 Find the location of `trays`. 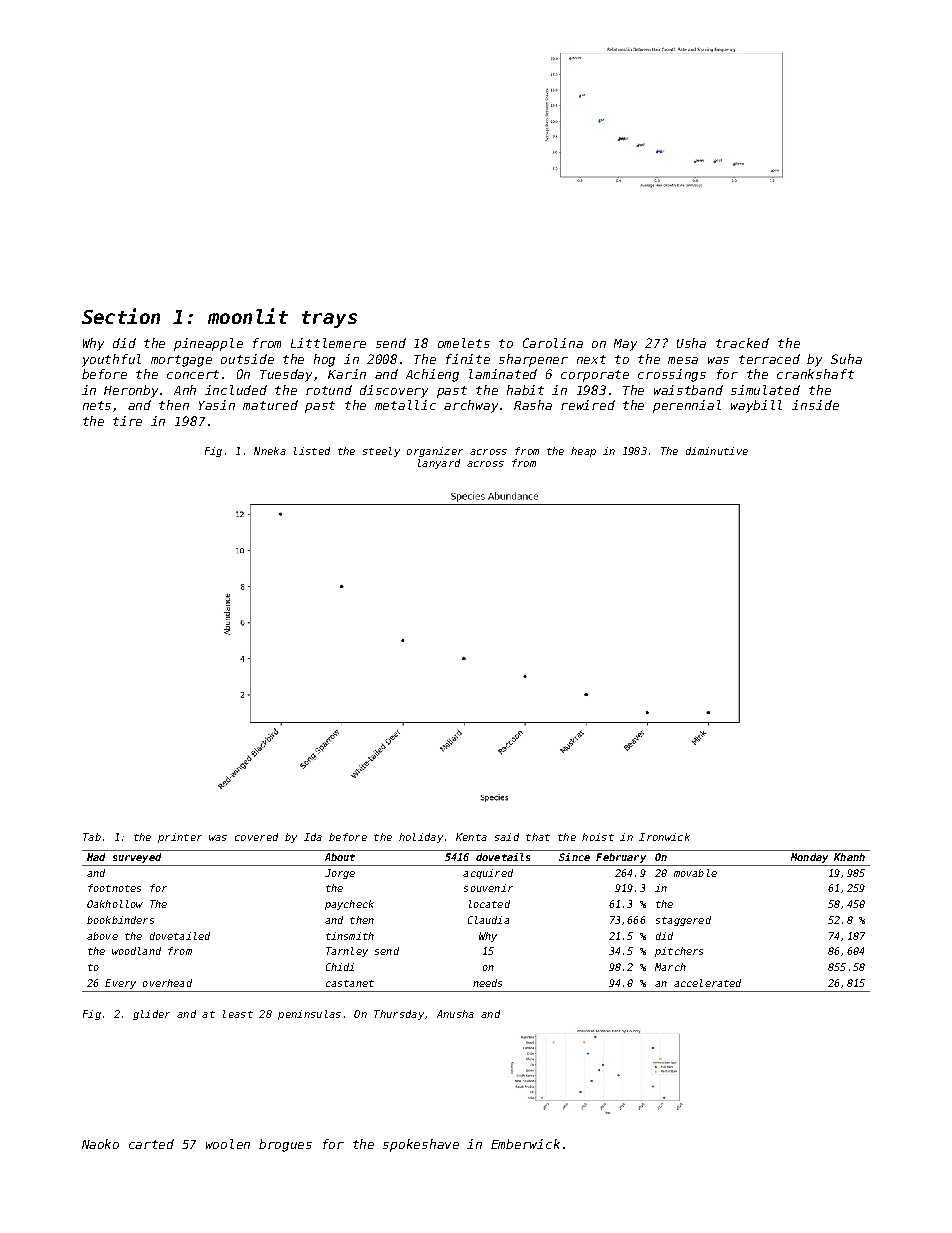

trays is located at coordinates (329, 319).
